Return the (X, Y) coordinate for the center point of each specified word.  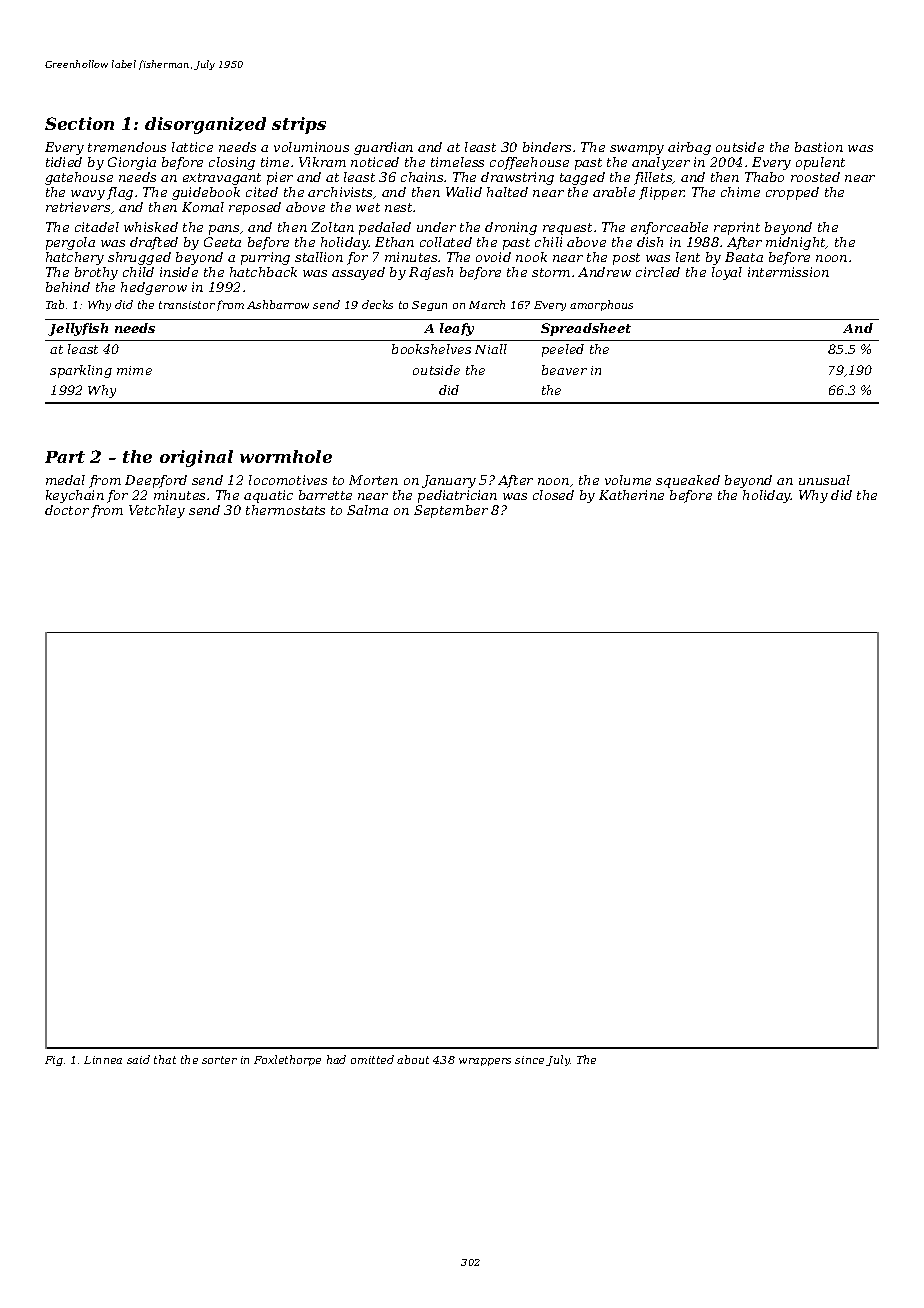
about (413, 1059)
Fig (54, 1061)
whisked (151, 227)
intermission (788, 272)
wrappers (485, 1062)
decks (377, 304)
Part (65, 457)
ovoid (493, 257)
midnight (796, 243)
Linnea (103, 1060)
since (529, 1060)
